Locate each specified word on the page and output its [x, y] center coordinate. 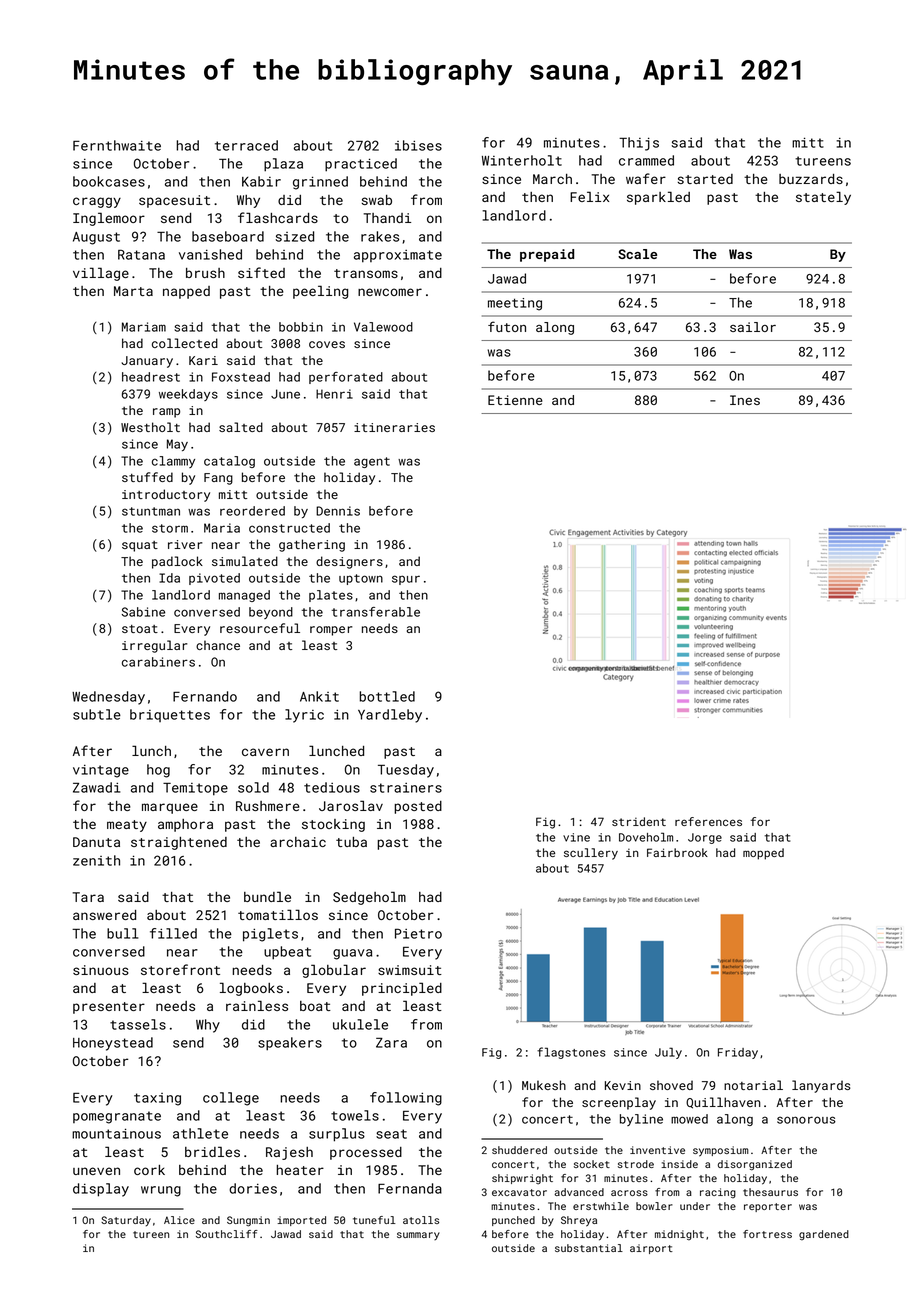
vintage [101, 771]
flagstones [571, 1053]
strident [639, 821]
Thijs [639, 144]
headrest [151, 377]
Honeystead [113, 1044]
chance [218, 645]
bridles [212, 1151]
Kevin [623, 1085]
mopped [763, 854]
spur [406, 580]
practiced [361, 165]
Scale [637, 254]
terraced [246, 145]
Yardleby [390, 716]
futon [507, 326]
